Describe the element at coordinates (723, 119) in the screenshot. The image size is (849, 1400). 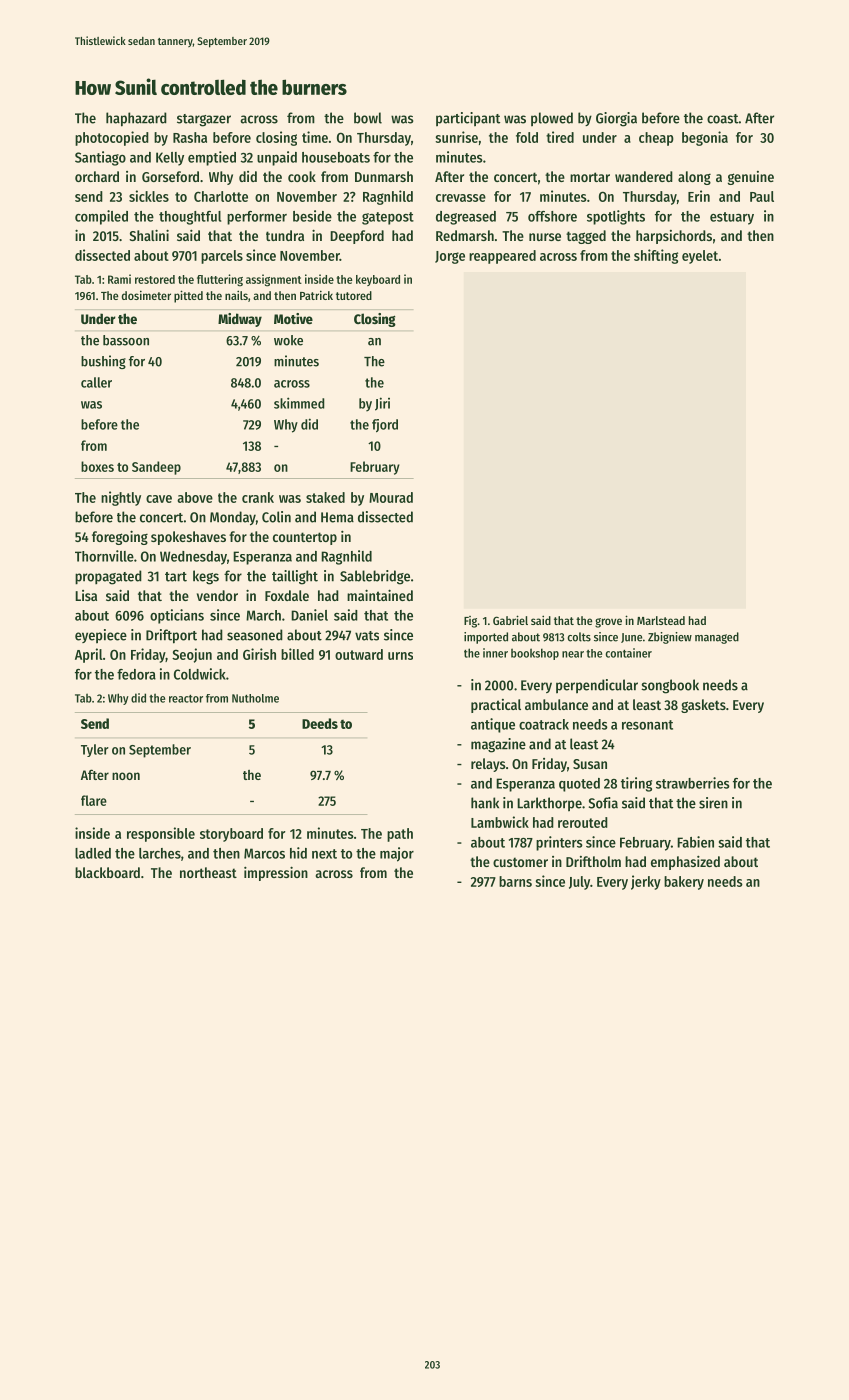
I see `coast` at that location.
